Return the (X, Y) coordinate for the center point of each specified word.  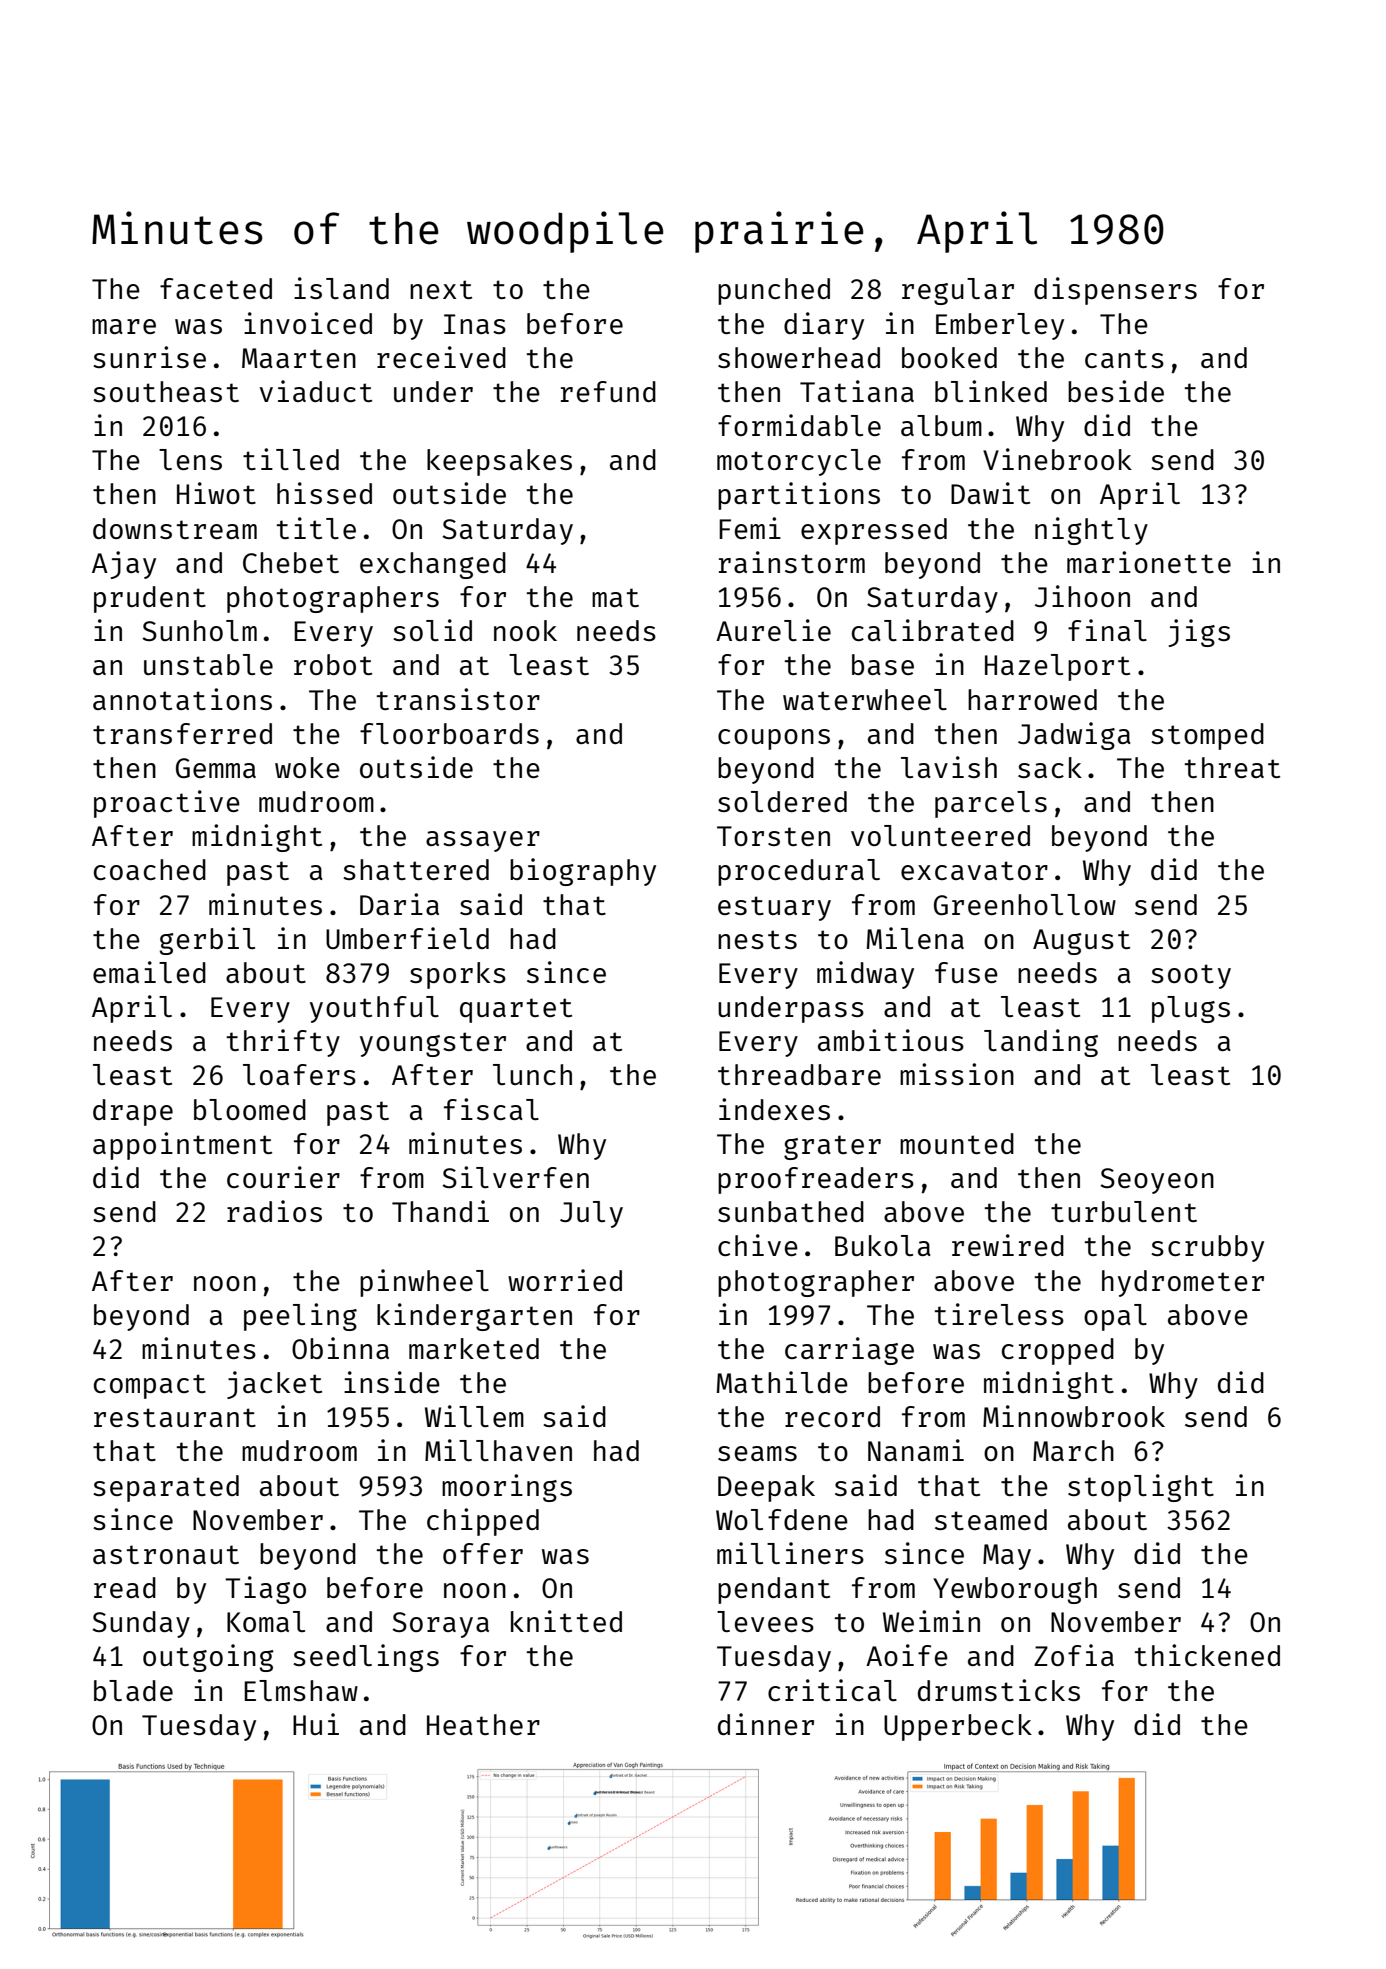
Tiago (265, 1590)
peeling (300, 1317)
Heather (483, 1724)
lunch (532, 1074)
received (441, 357)
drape (133, 1112)
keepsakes (499, 462)
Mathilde (782, 1382)
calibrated (933, 630)
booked (949, 357)
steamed (991, 1519)
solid (432, 630)
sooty (1191, 976)
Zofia (1074, 1655)
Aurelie (773, 630)
